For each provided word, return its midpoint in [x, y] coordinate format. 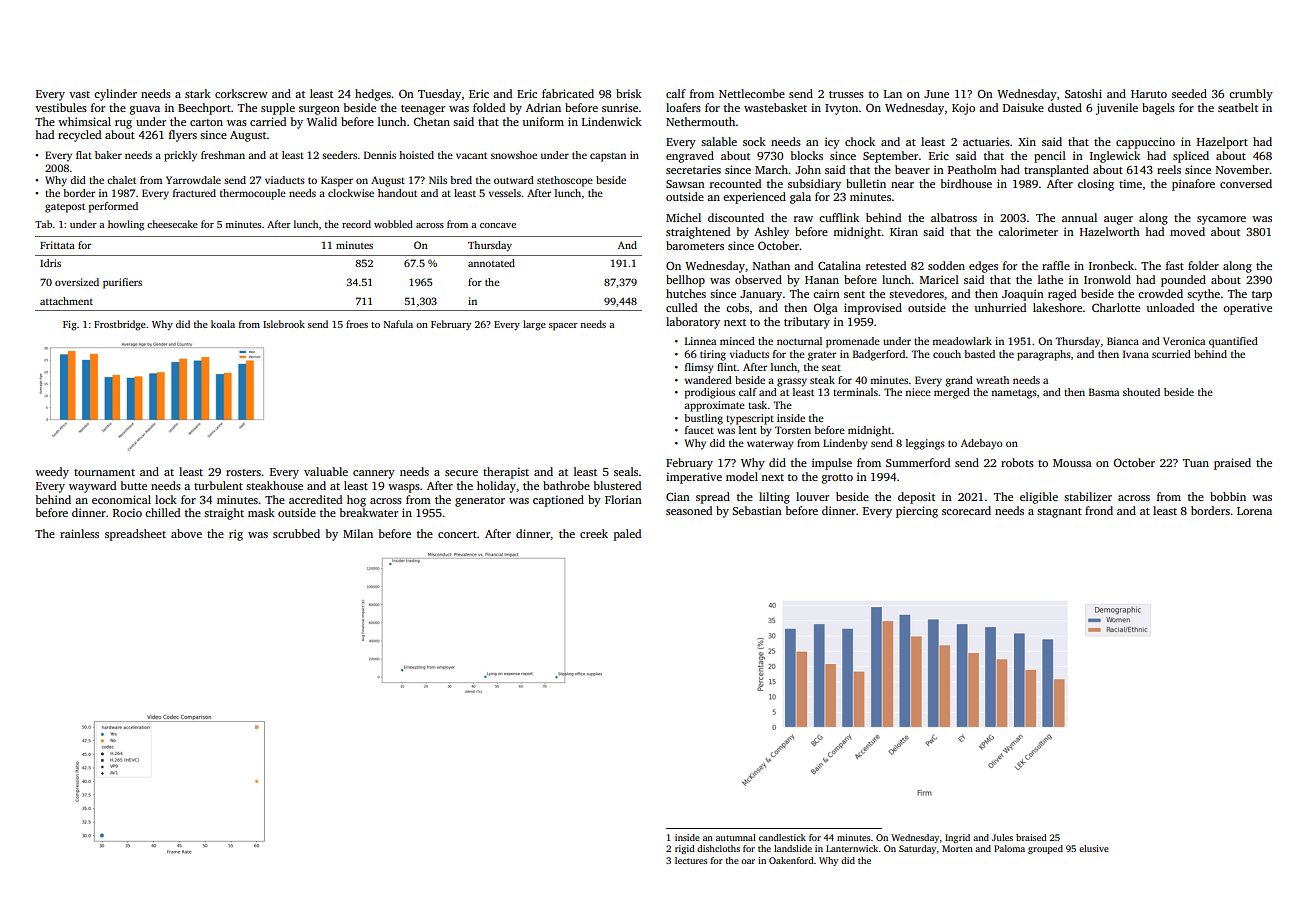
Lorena [1254, 511]
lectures [691, 860]
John [808, 169]
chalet [121, 180]
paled [627, 535]
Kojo [963, 109]
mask [261, 512]
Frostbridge [120, 325]
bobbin [1228, 496]
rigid [685, 849]
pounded [1183, 281]
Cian [678, 496]
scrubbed [296, 533]
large [534, 325]
